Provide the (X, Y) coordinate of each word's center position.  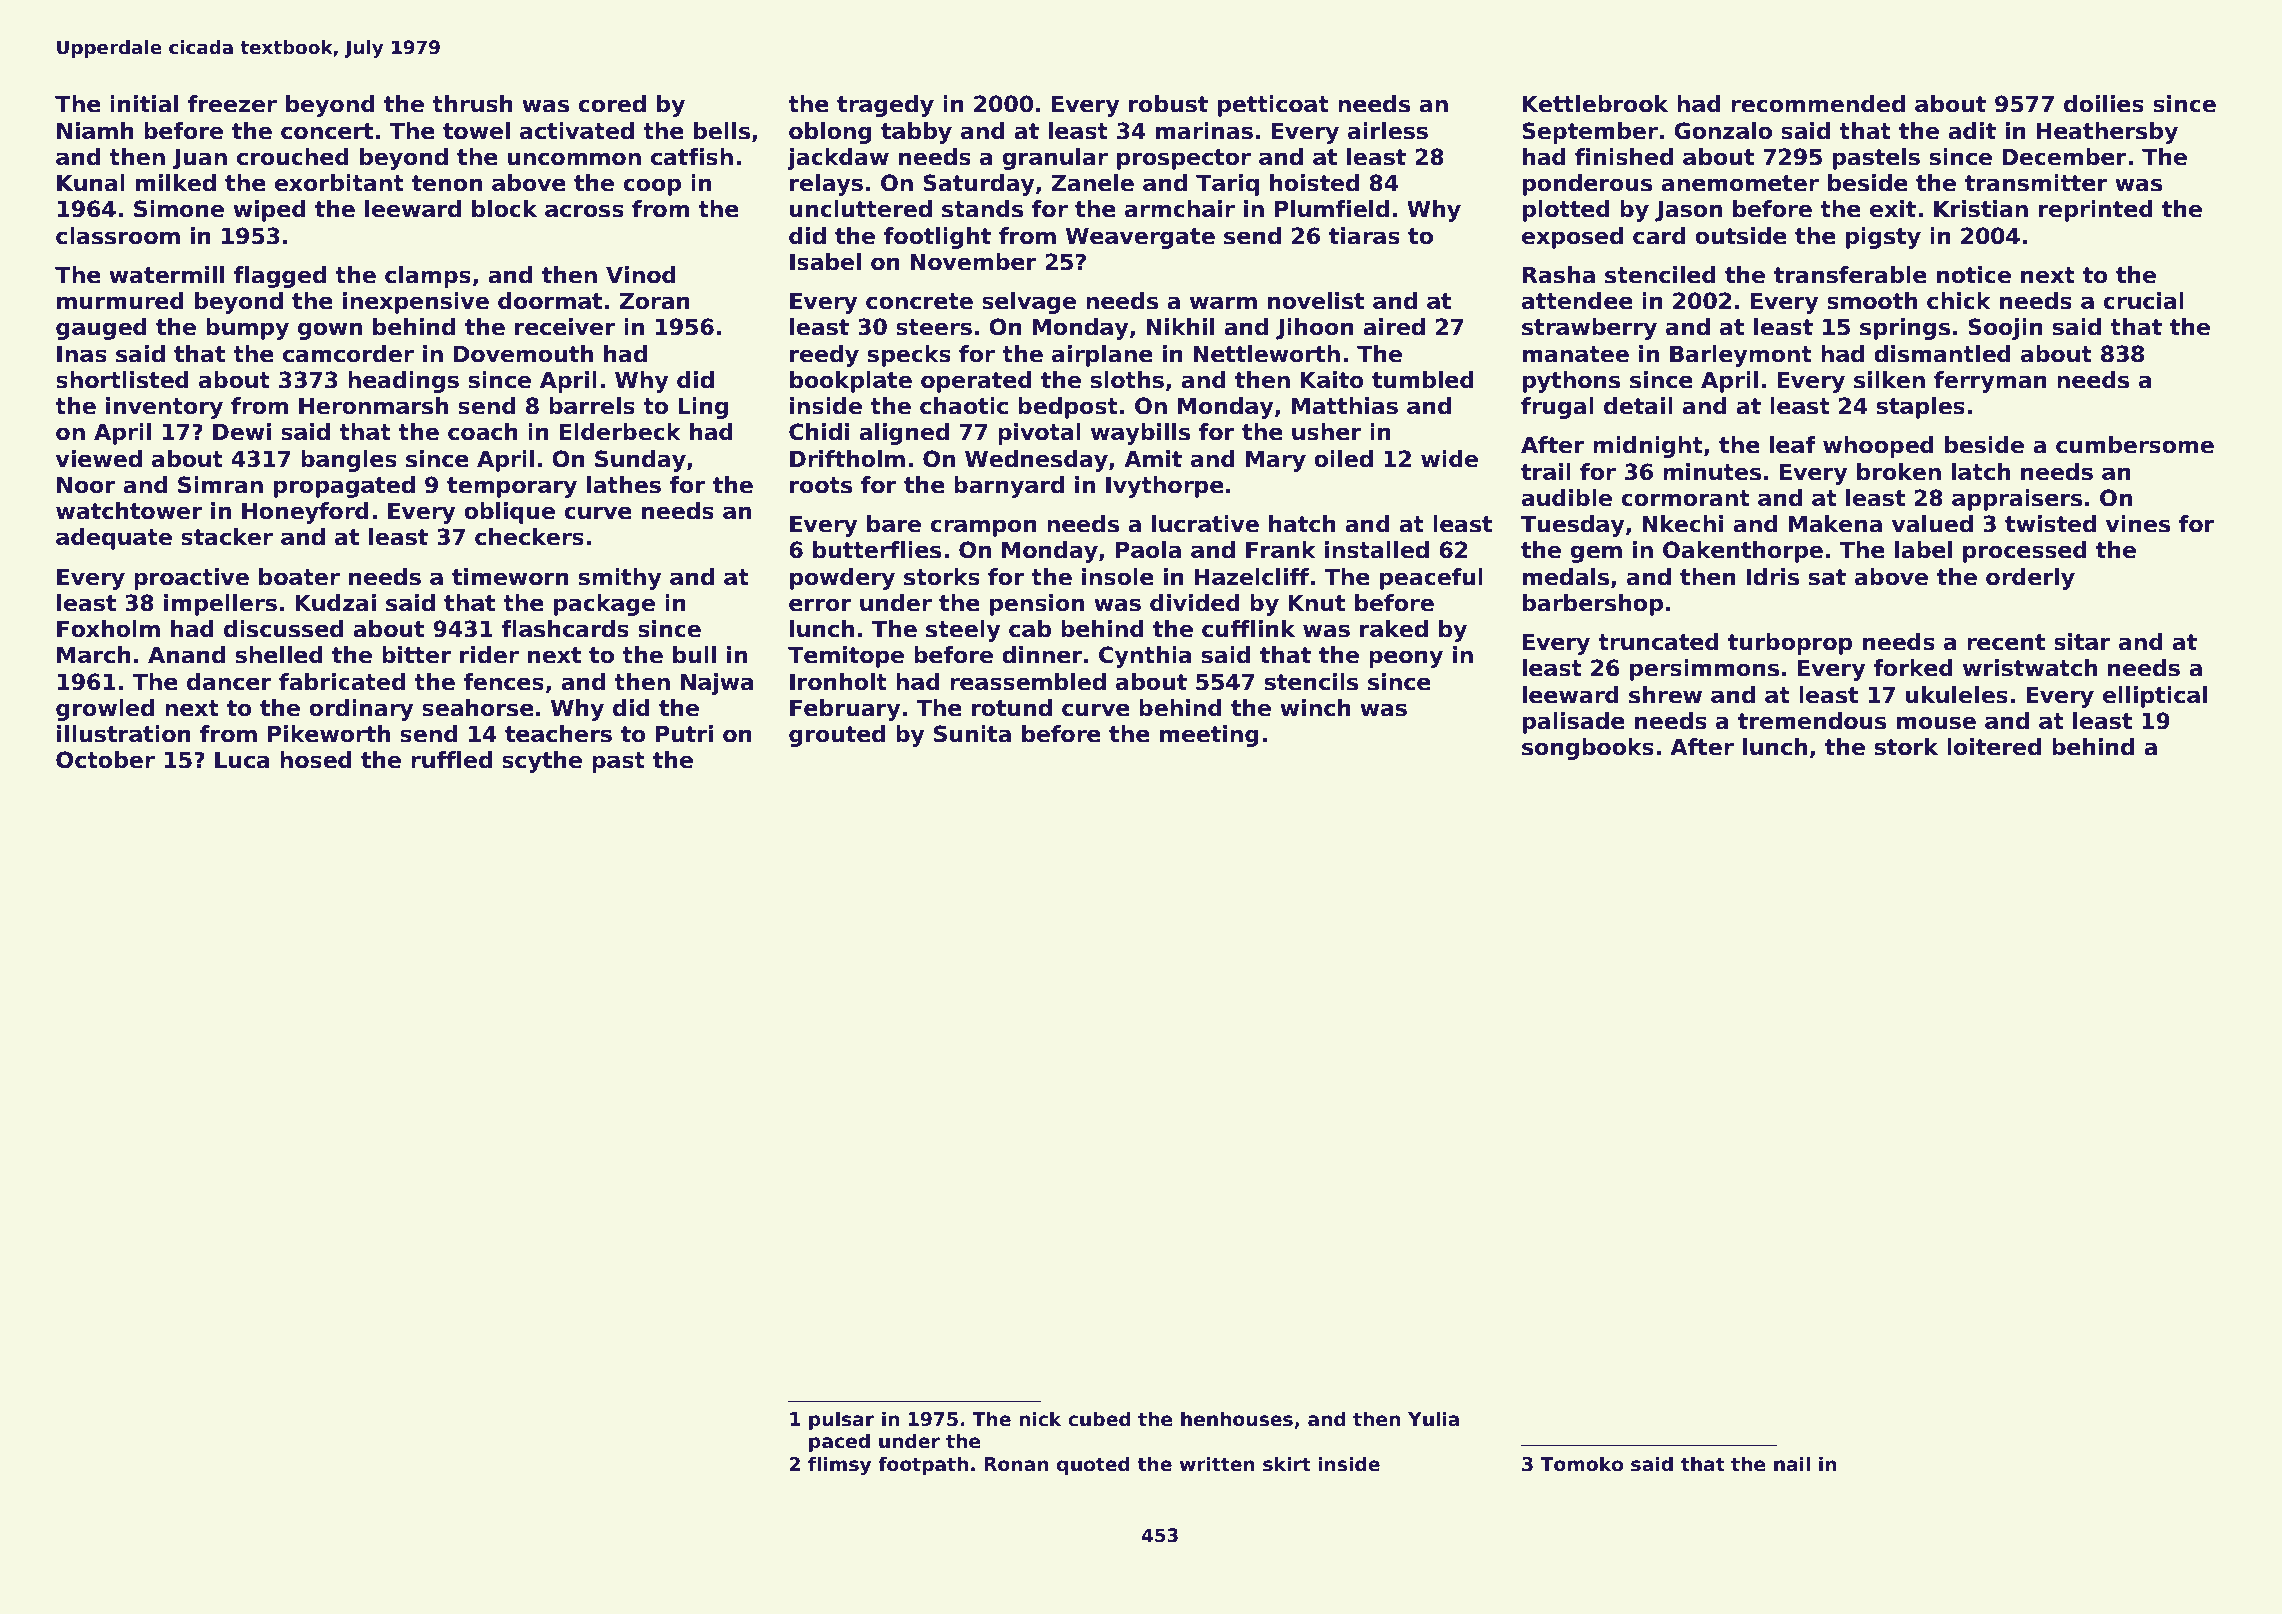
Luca (242, 760)
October (105, 760)
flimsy (839, 1465)
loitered (1994, 747)
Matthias (1344, 406)
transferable (1850, 275)
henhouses (1237, 1419)
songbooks (1588, 749)
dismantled (1942, 354)
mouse (1936, 723)
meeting (1209, 736)
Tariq (1227, 185)
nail (1792, 1464)
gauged (101, 329)
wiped (269, 211)
